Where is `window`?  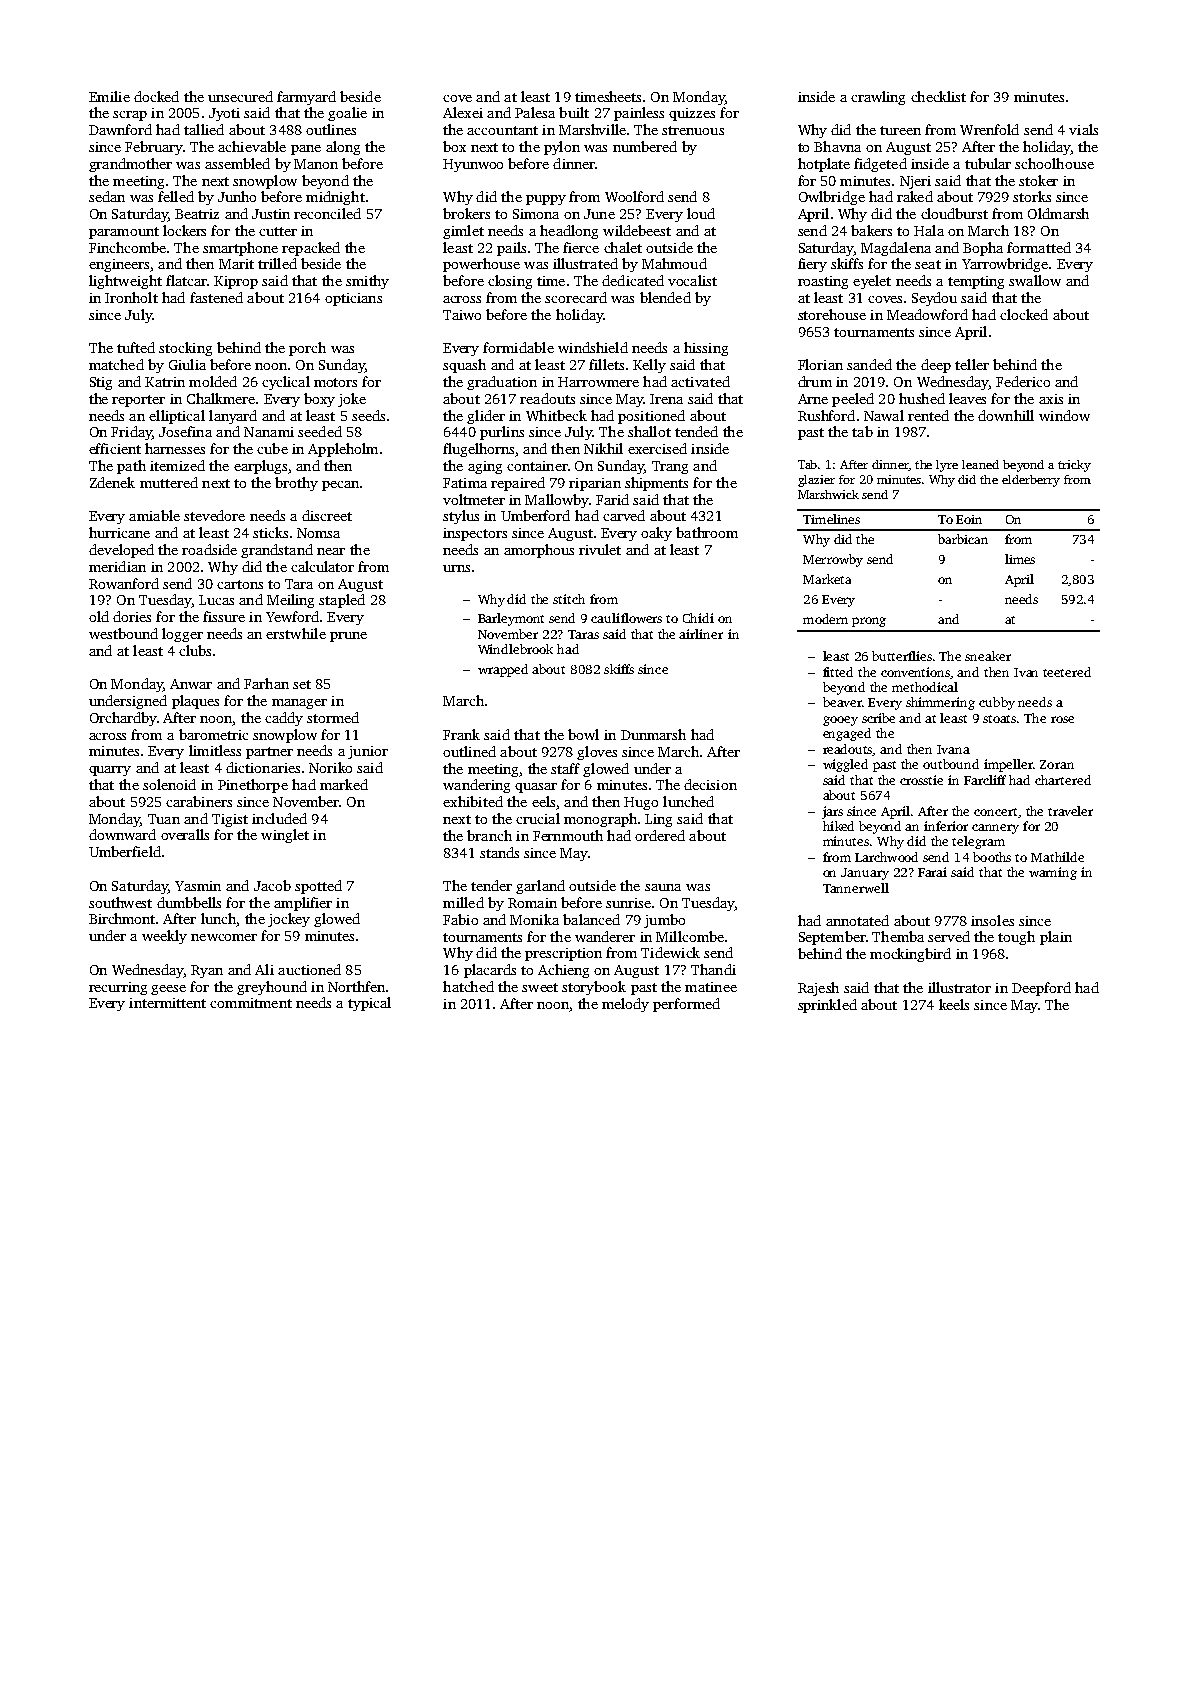
window is located at coordinates (1064, 415).
